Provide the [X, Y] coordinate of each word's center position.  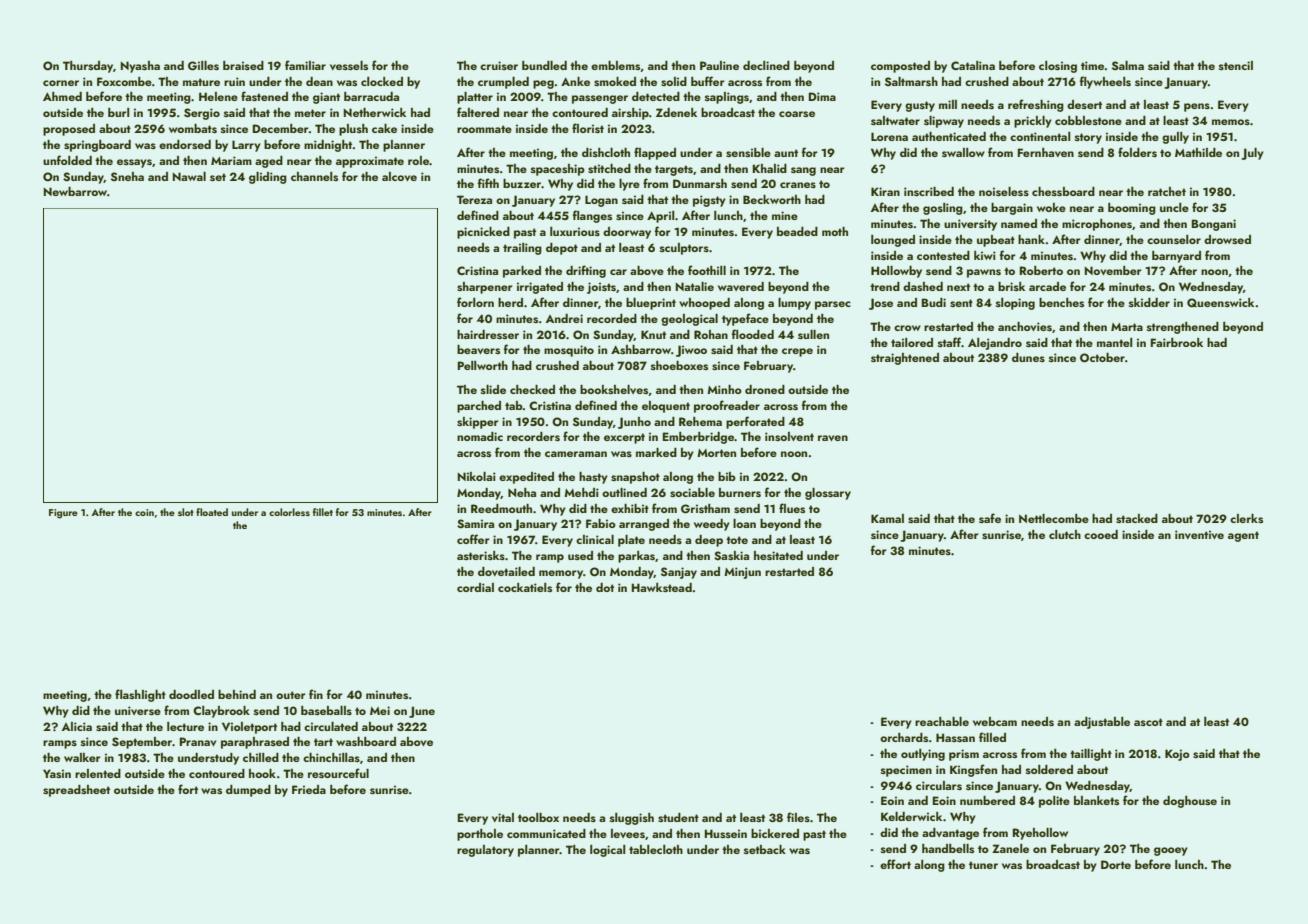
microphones [1097, 225]
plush [353, 130]
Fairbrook [1177, 342]
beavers [478, 349]
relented [98, 773]
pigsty [709, 201]
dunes [1028, 357]
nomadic [480, 436]
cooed [1101, 534]
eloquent [666, 407]
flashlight [140, 695]
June [422, 712]
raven [833, 438]
